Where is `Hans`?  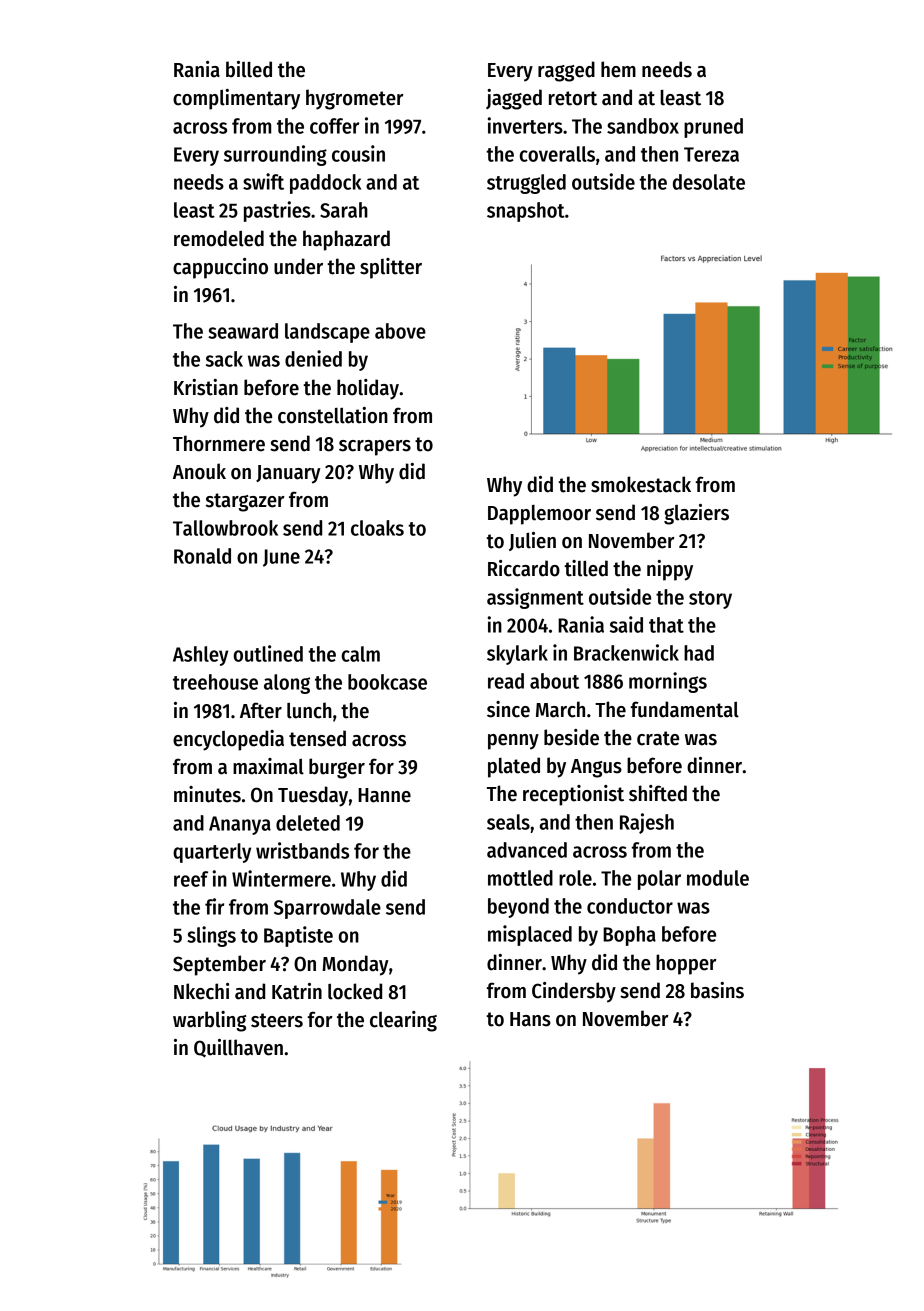
Hans is located at coordinates (530, 1019).
